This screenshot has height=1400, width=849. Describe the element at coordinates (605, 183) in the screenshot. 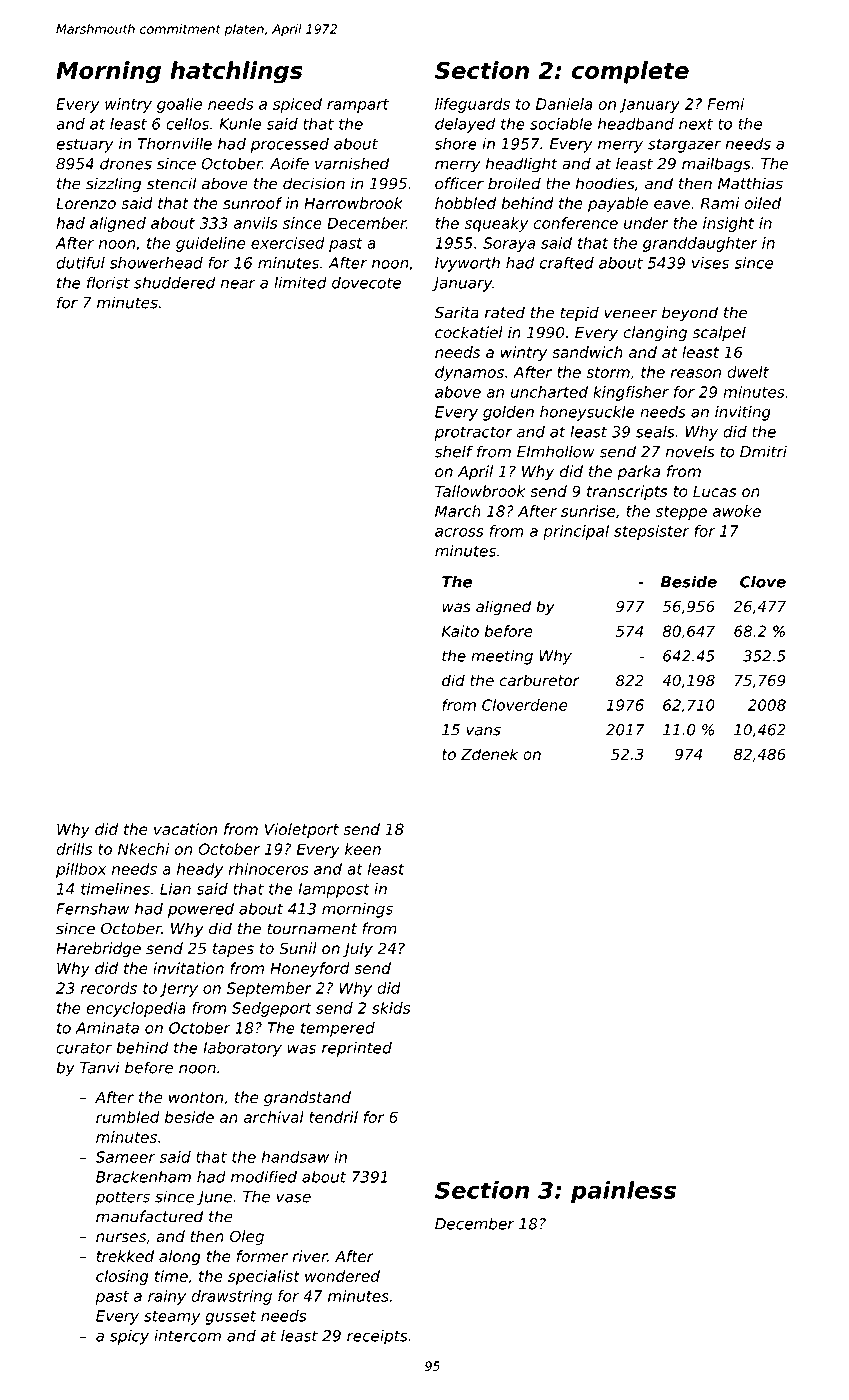

I see `hoodies` at that location.
